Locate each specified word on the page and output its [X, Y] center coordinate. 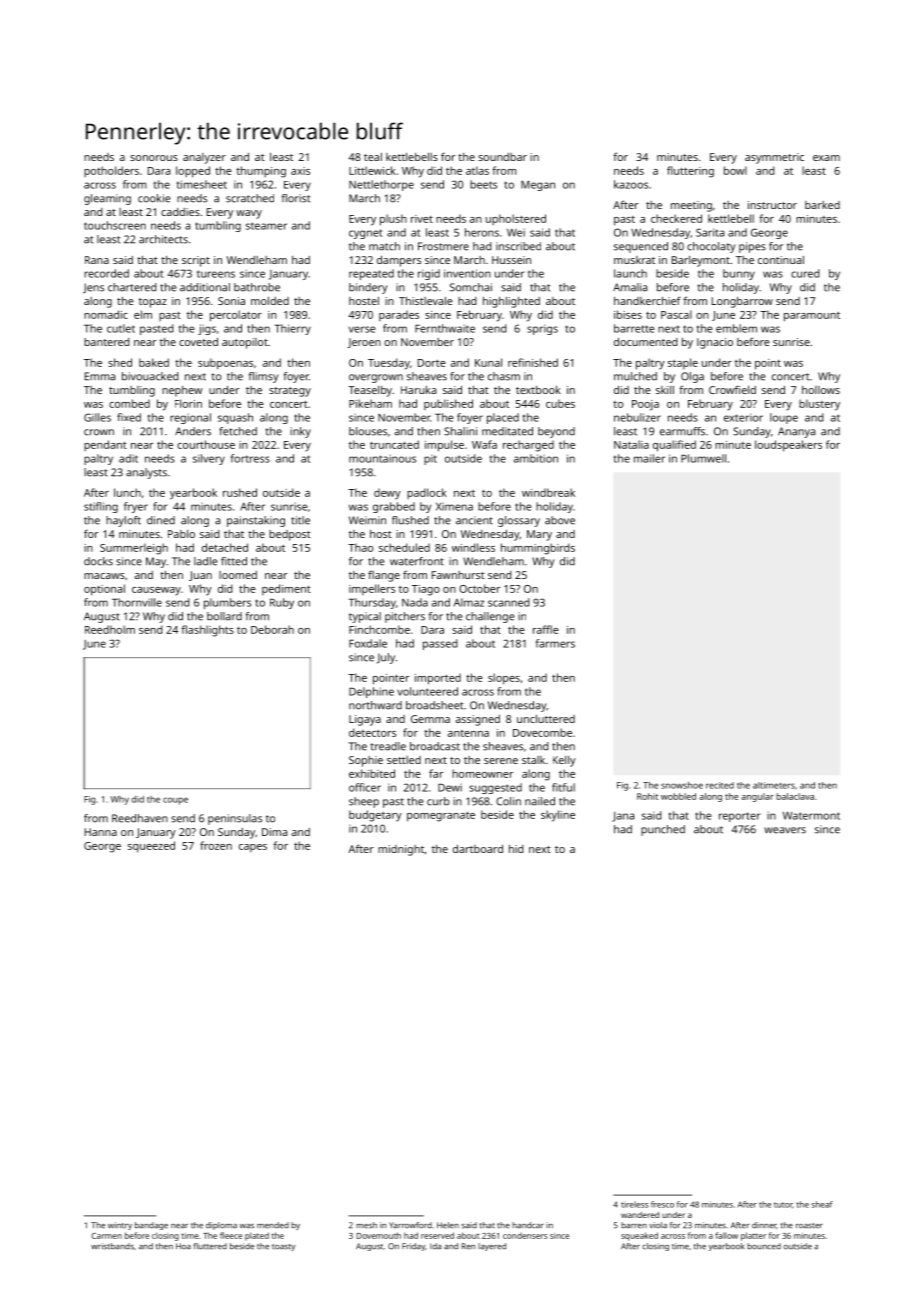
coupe [175, 801]
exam [826, 158]
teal [373, 157]
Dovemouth [379, 1235]
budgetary [375, 816]
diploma [221, 1226]
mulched [635, 376]
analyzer [204, 158]
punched [663, 830]
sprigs [542, 330]
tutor [783, 1205]
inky [300, 432]
